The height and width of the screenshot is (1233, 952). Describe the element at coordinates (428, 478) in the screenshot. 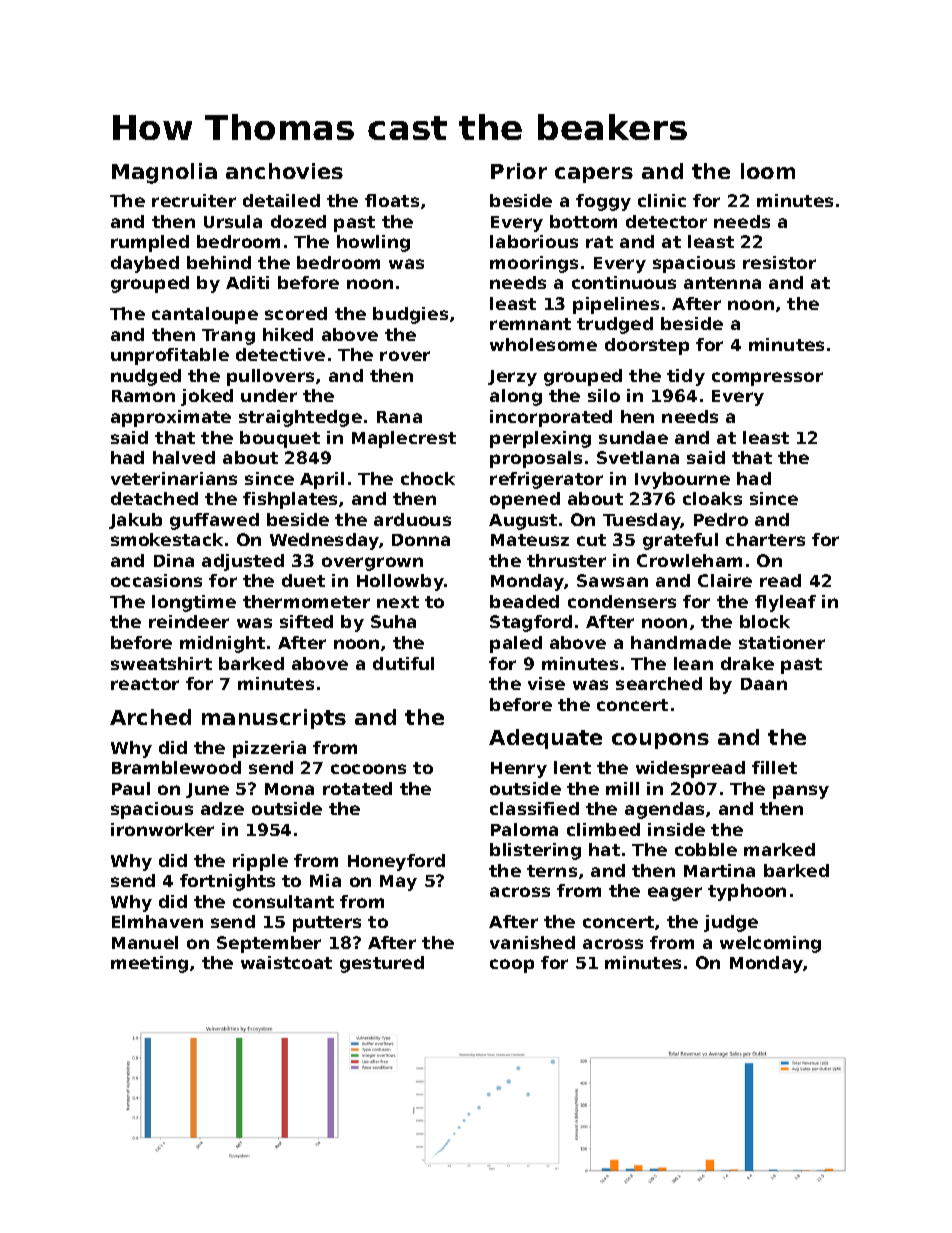

I see `chock` at that location.
